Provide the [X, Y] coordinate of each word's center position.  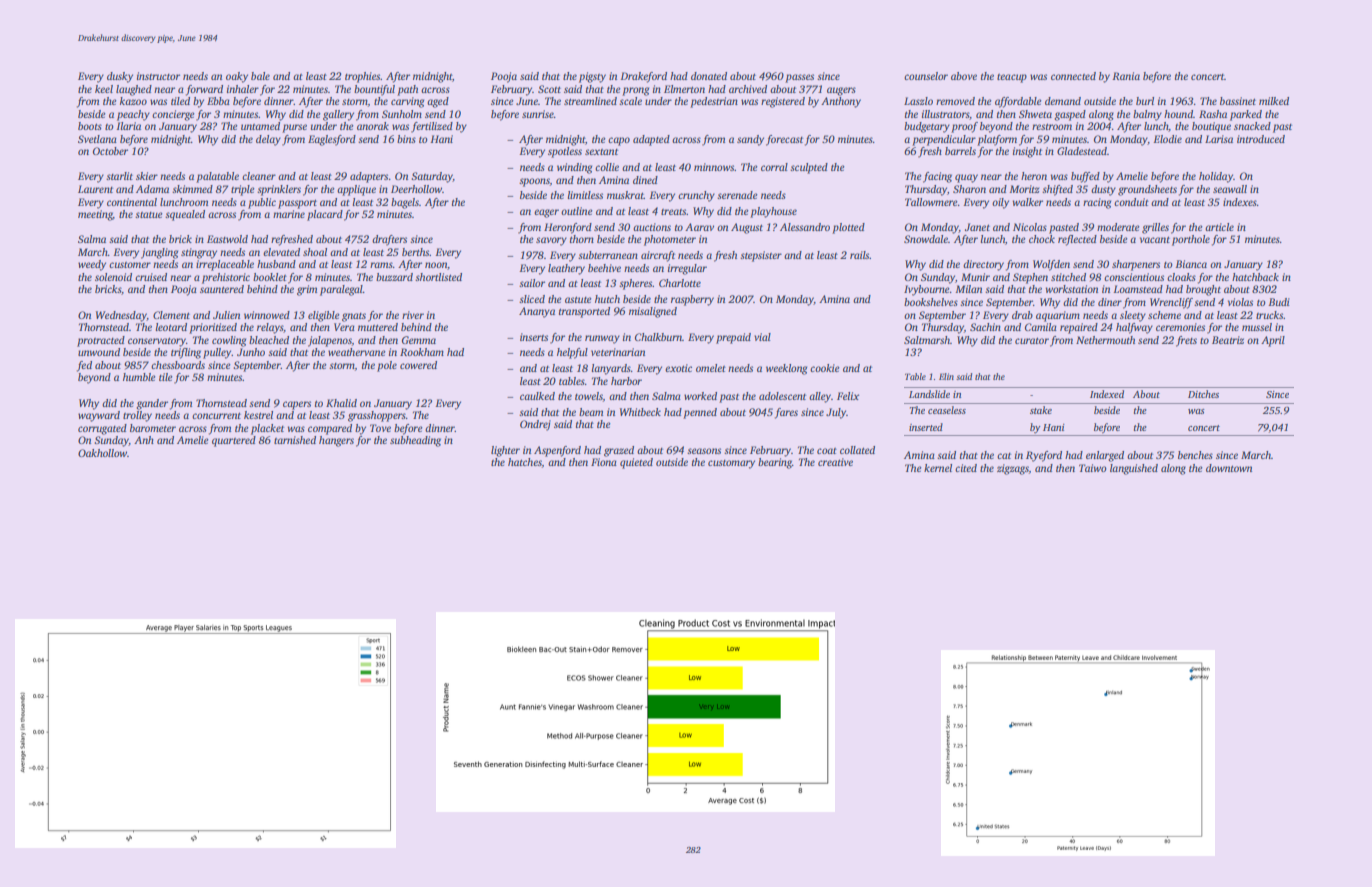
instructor [158, 76]
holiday [1216, 177]
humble [139, 377]
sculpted [809, 168]
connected [1073, 76]
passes [799, 78]
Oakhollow [102, 453]
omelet [711, 368]
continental [132, 202]
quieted [636, 463]
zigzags [1013, 469]
